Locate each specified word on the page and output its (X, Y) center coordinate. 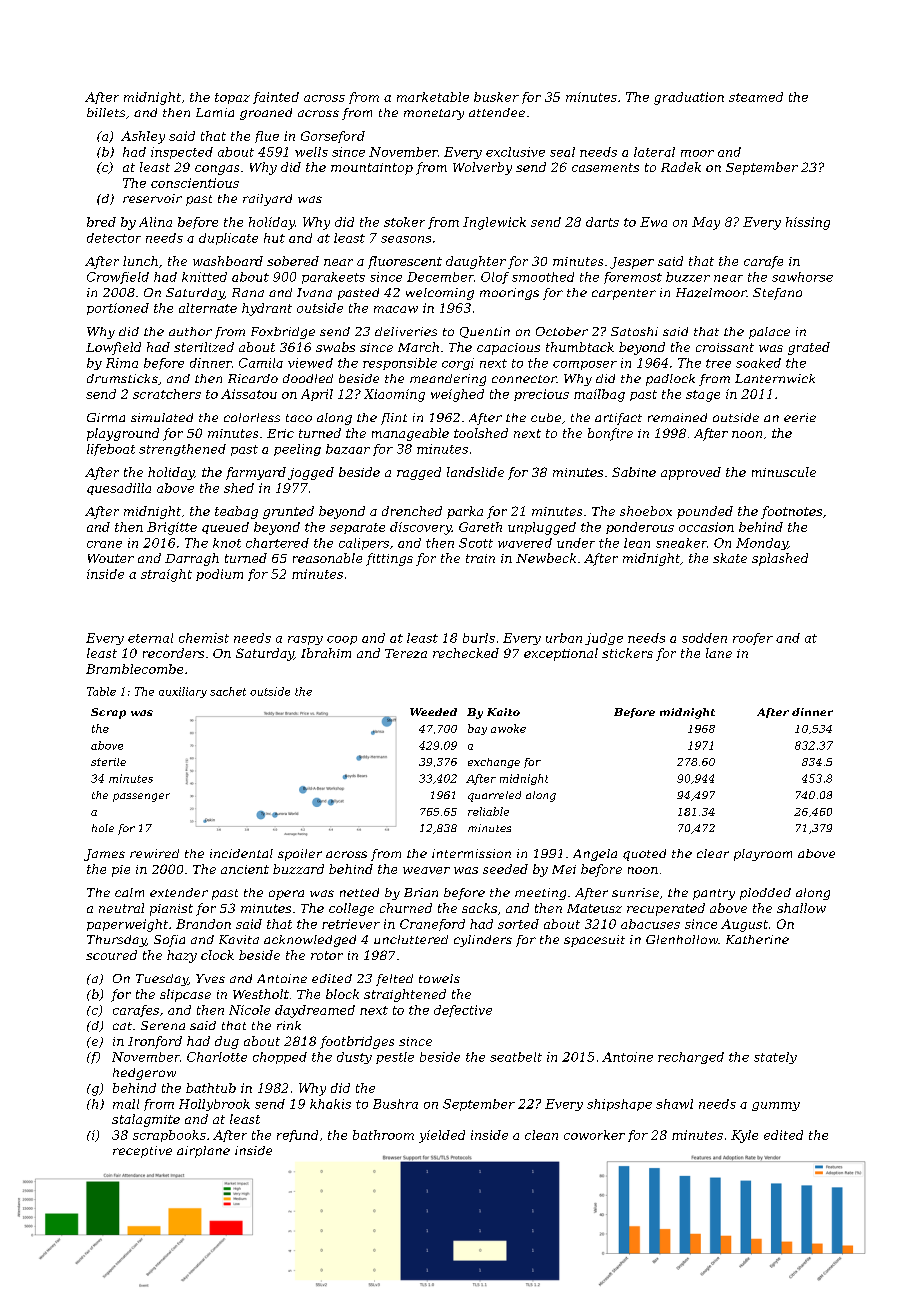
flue (267, 137)
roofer (753, 639)
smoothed (543, 277)
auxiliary (183, 692)
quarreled (494, 796)
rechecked (466, 653)
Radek (681, 167)
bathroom (383, 1135)
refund (297, 1136)
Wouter (111, 558)
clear (713, 853)
